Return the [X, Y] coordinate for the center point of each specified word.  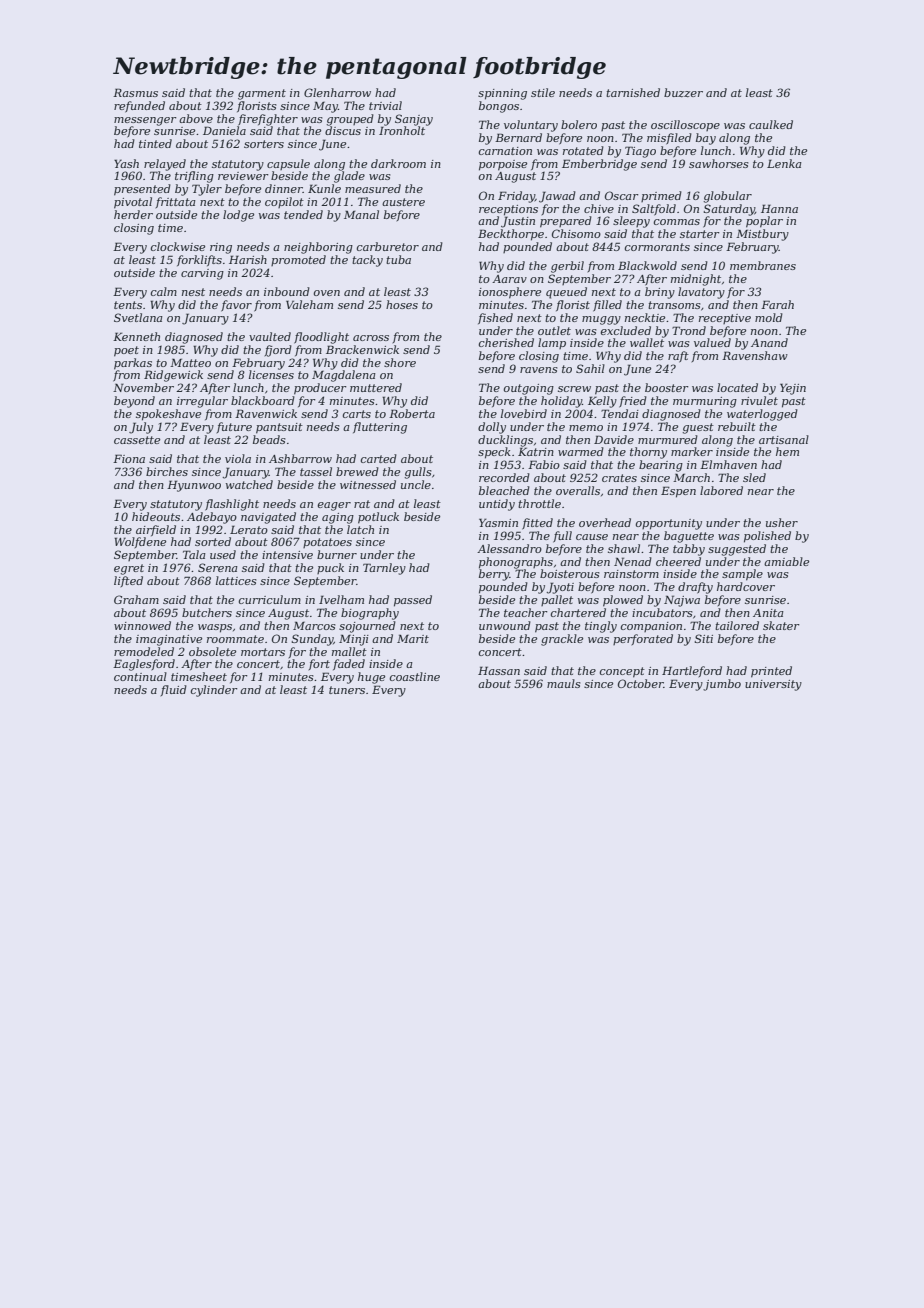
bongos [499, 107]
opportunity [669, 524]
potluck [378, 518]
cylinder [214, 691]
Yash [126, 163]
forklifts [199, 260]
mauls [564, 683]
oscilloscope [685, 125]
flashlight [232, 505]
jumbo [722, 685]
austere [403, 202]
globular [728, 197]
